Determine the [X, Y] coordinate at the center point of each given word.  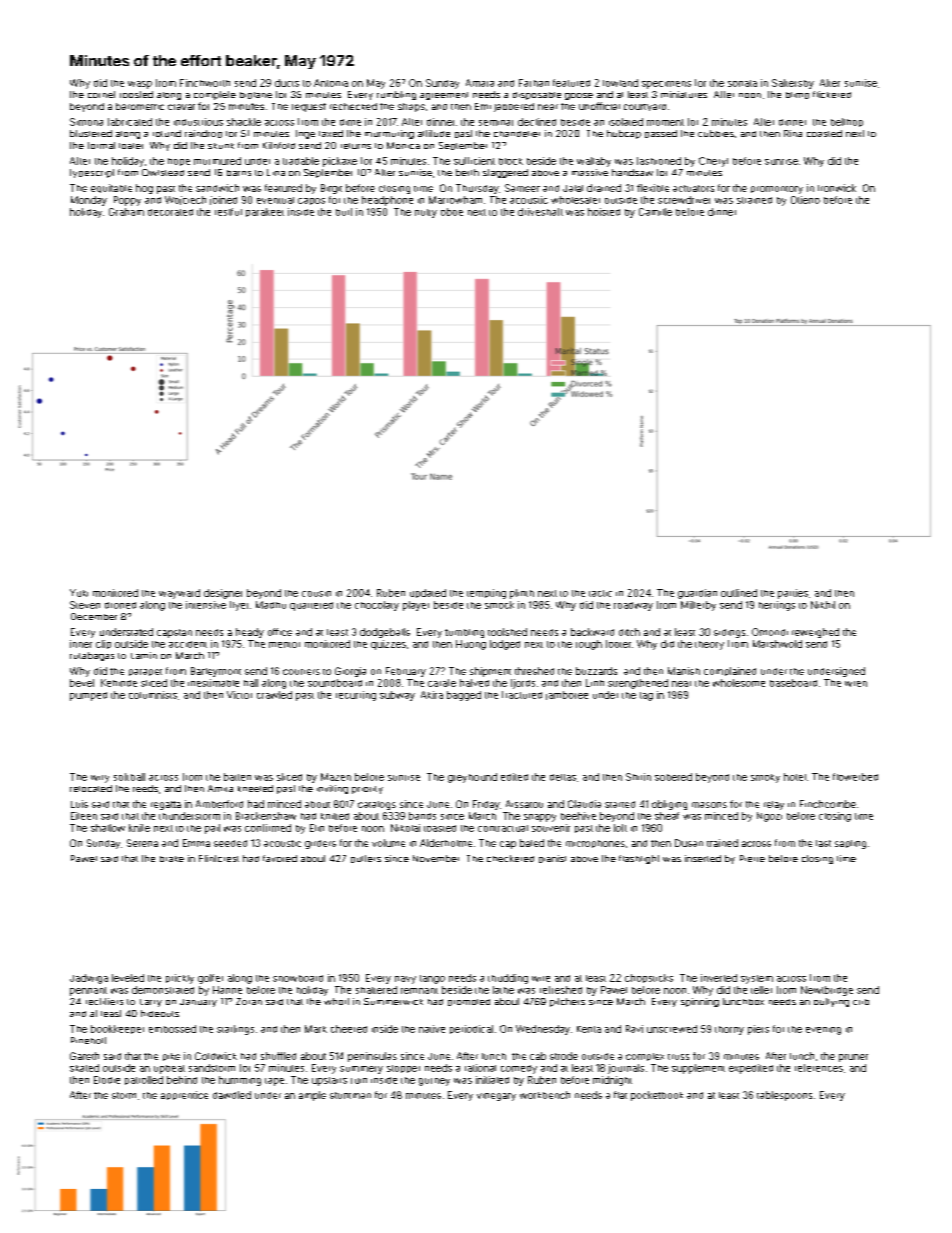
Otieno [805, 200]
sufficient [474, 161]
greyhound [472, 778]
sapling [850, 844]
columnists [153, 695]
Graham [126, 212]
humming [240, 1081]
